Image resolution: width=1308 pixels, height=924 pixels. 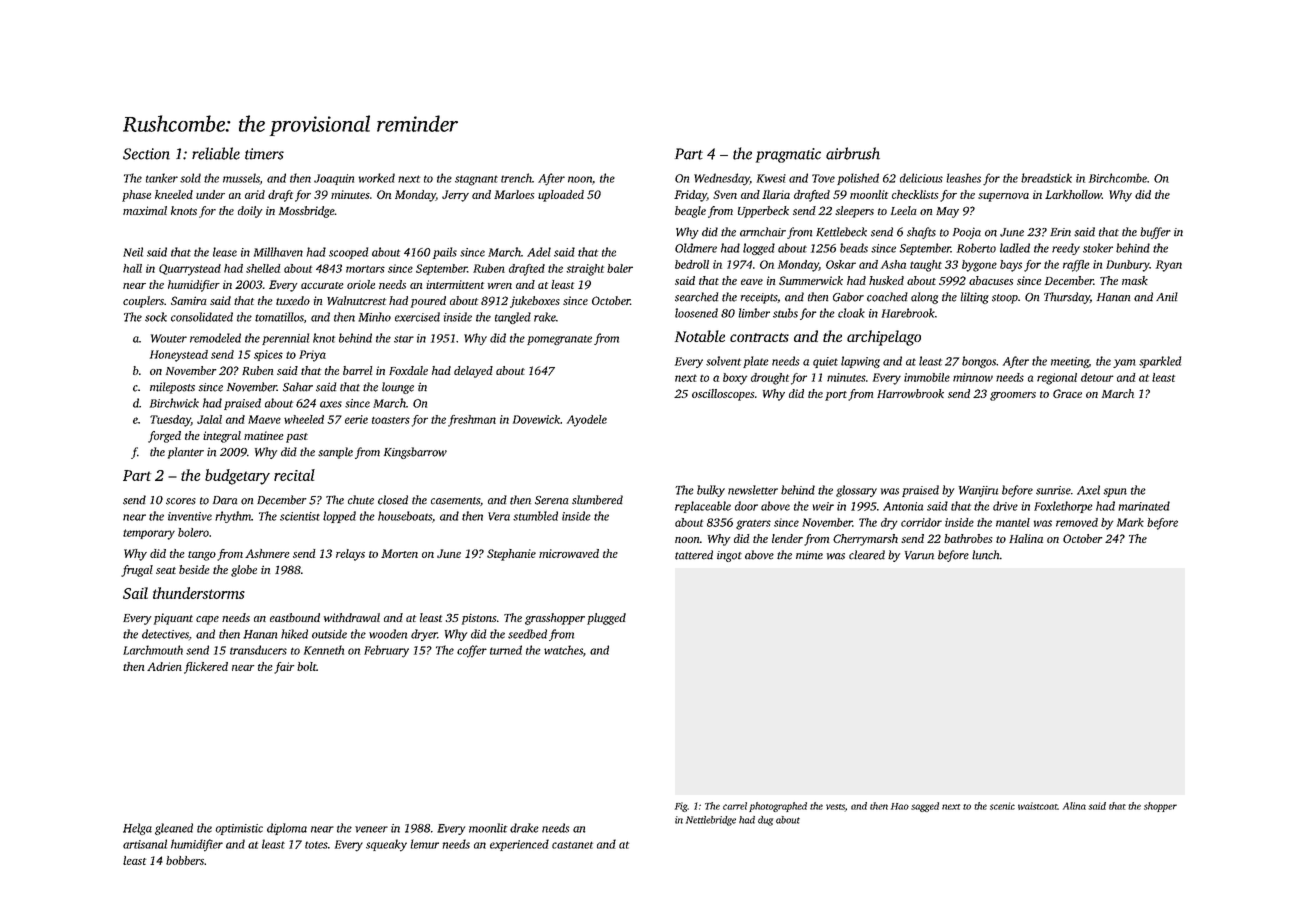 I want to click on fair, so click(x=284, y=668).
